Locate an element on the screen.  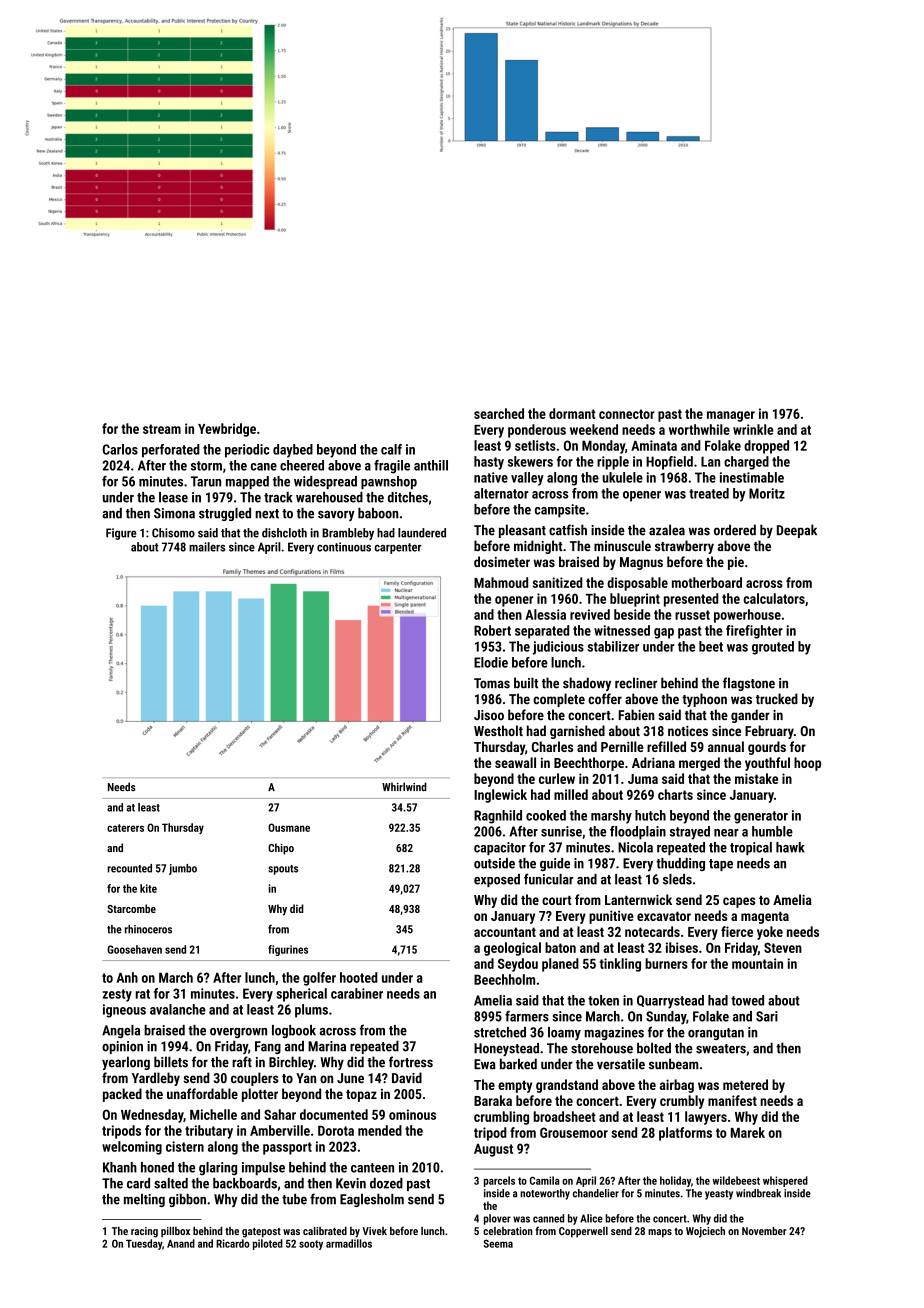
holiday is located at coordinates (675, 1181).
